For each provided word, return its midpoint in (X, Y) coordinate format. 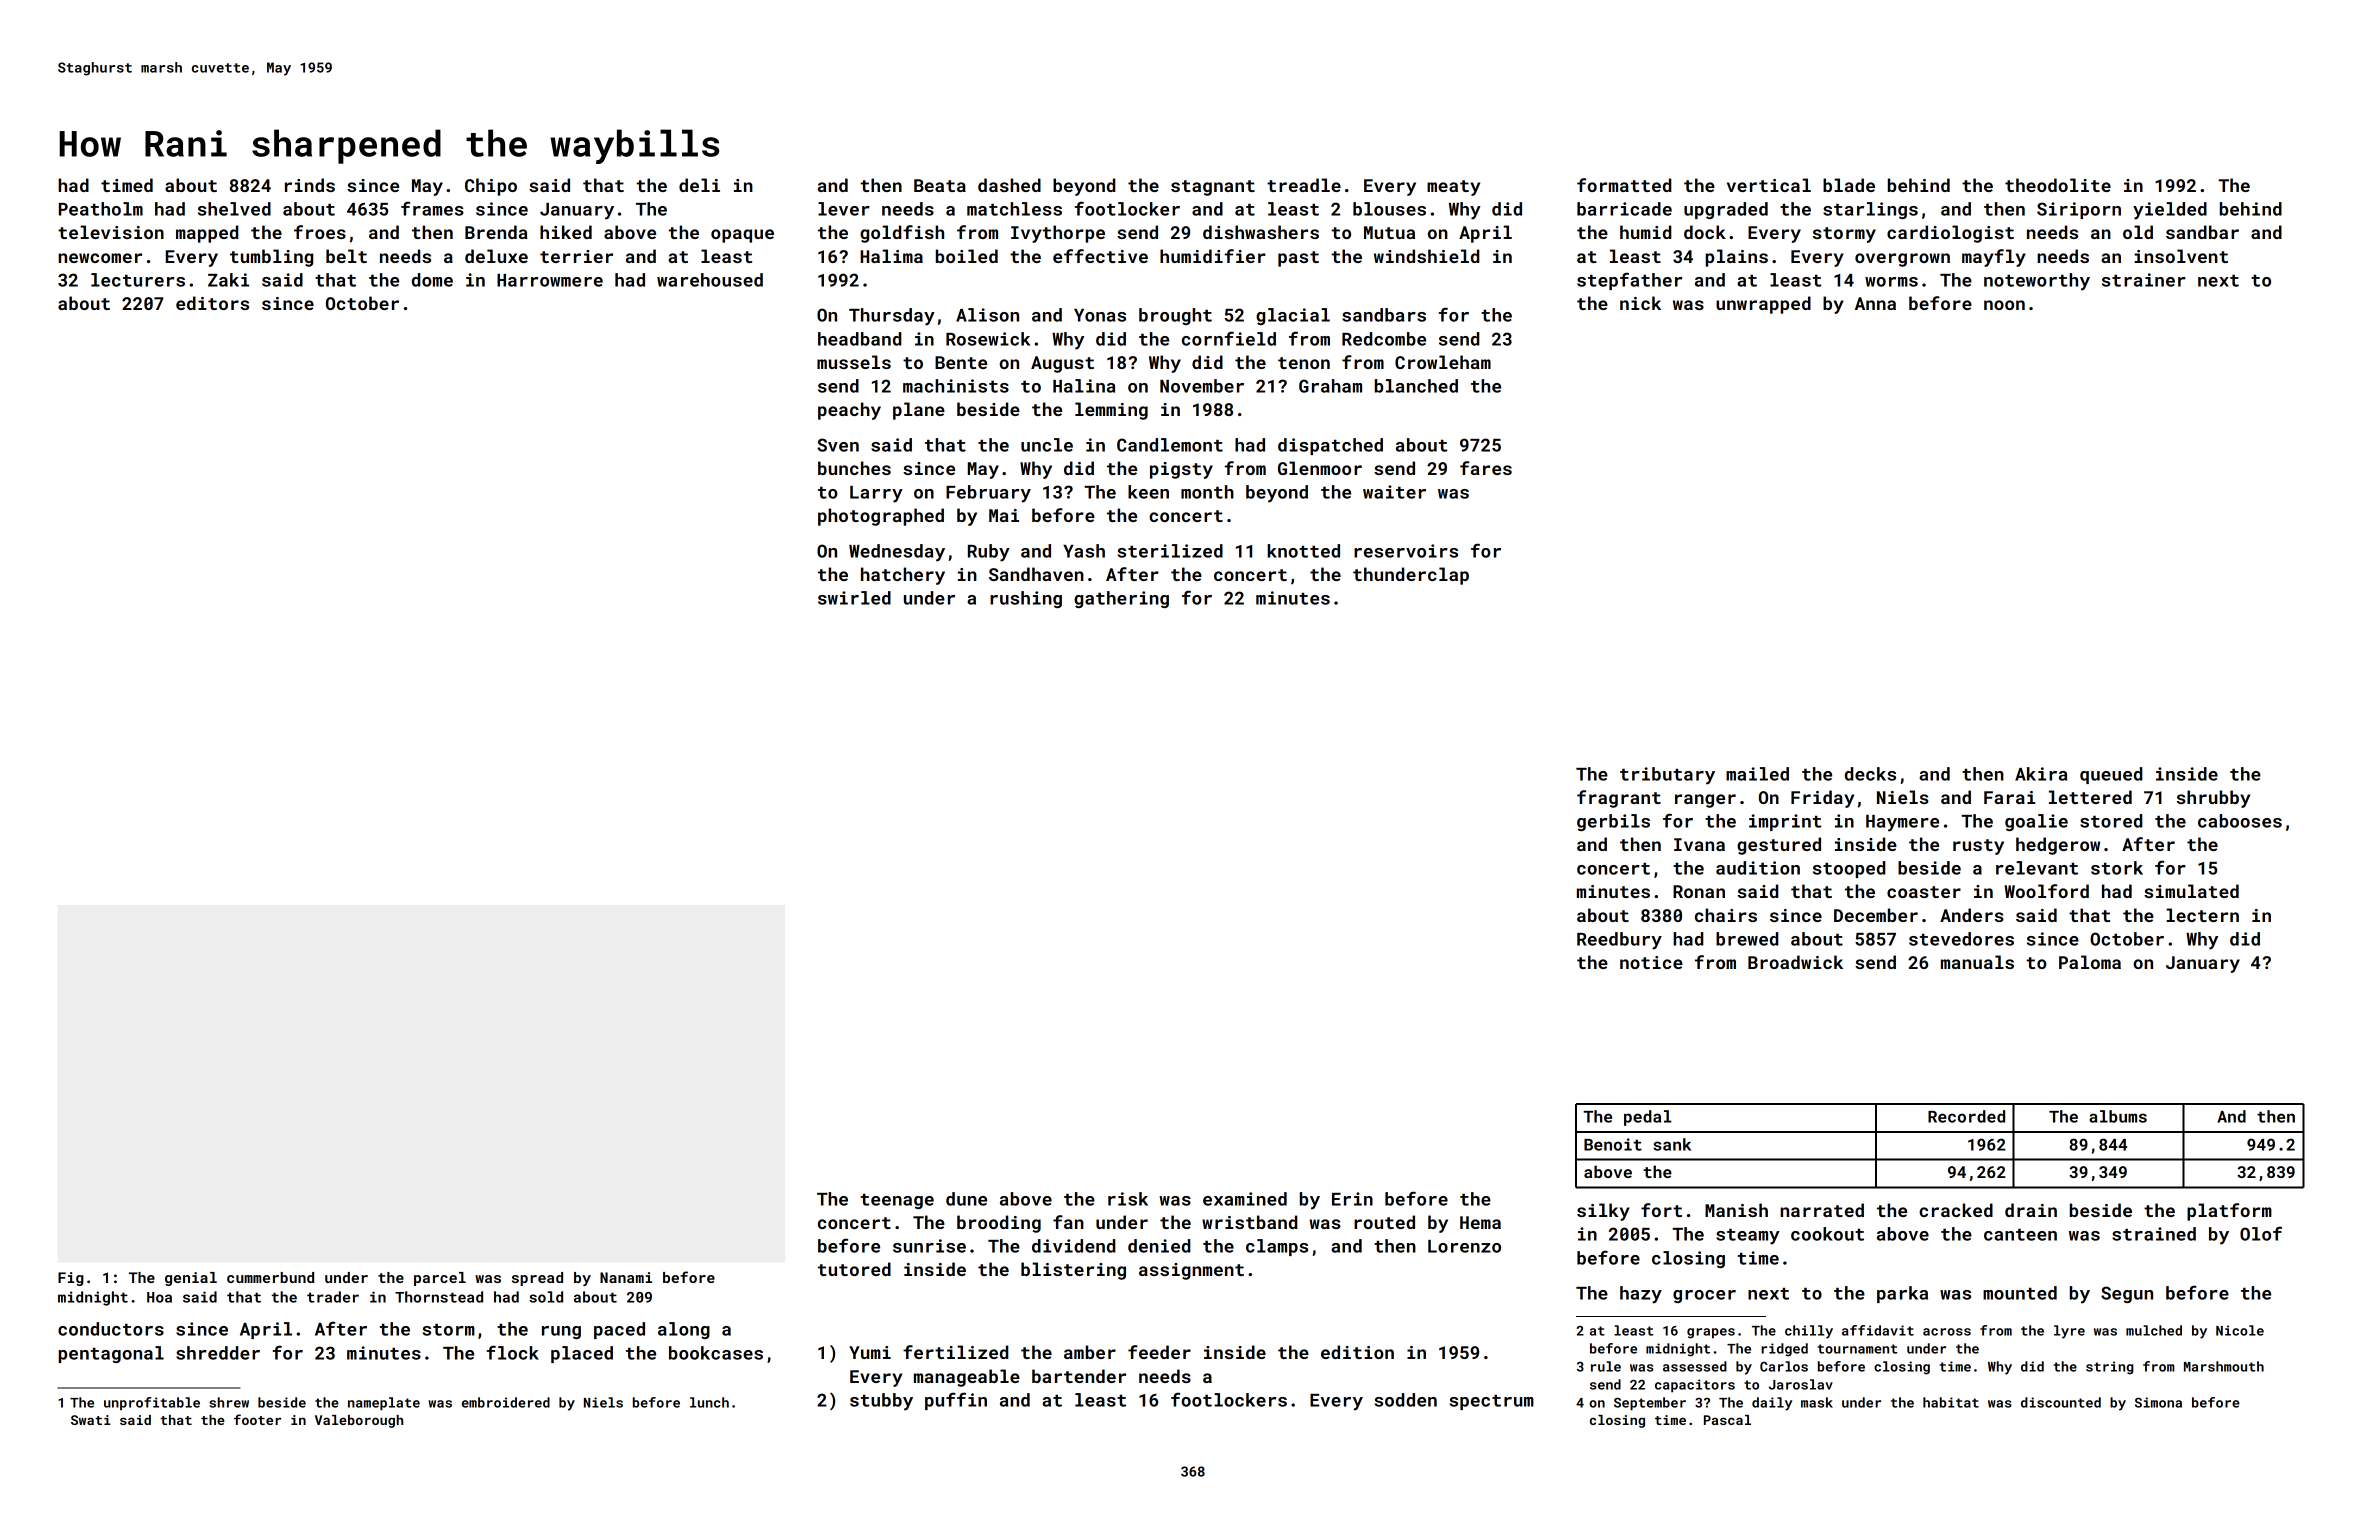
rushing (1026, 599)
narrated (1822, 1210)
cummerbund (270, 1277)
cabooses (2240, 821)
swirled (854, 598)
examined (1245, 1199)
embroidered (506, 1402)
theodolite (2058, 185)
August (1062, 364)
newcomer (100, 258)
